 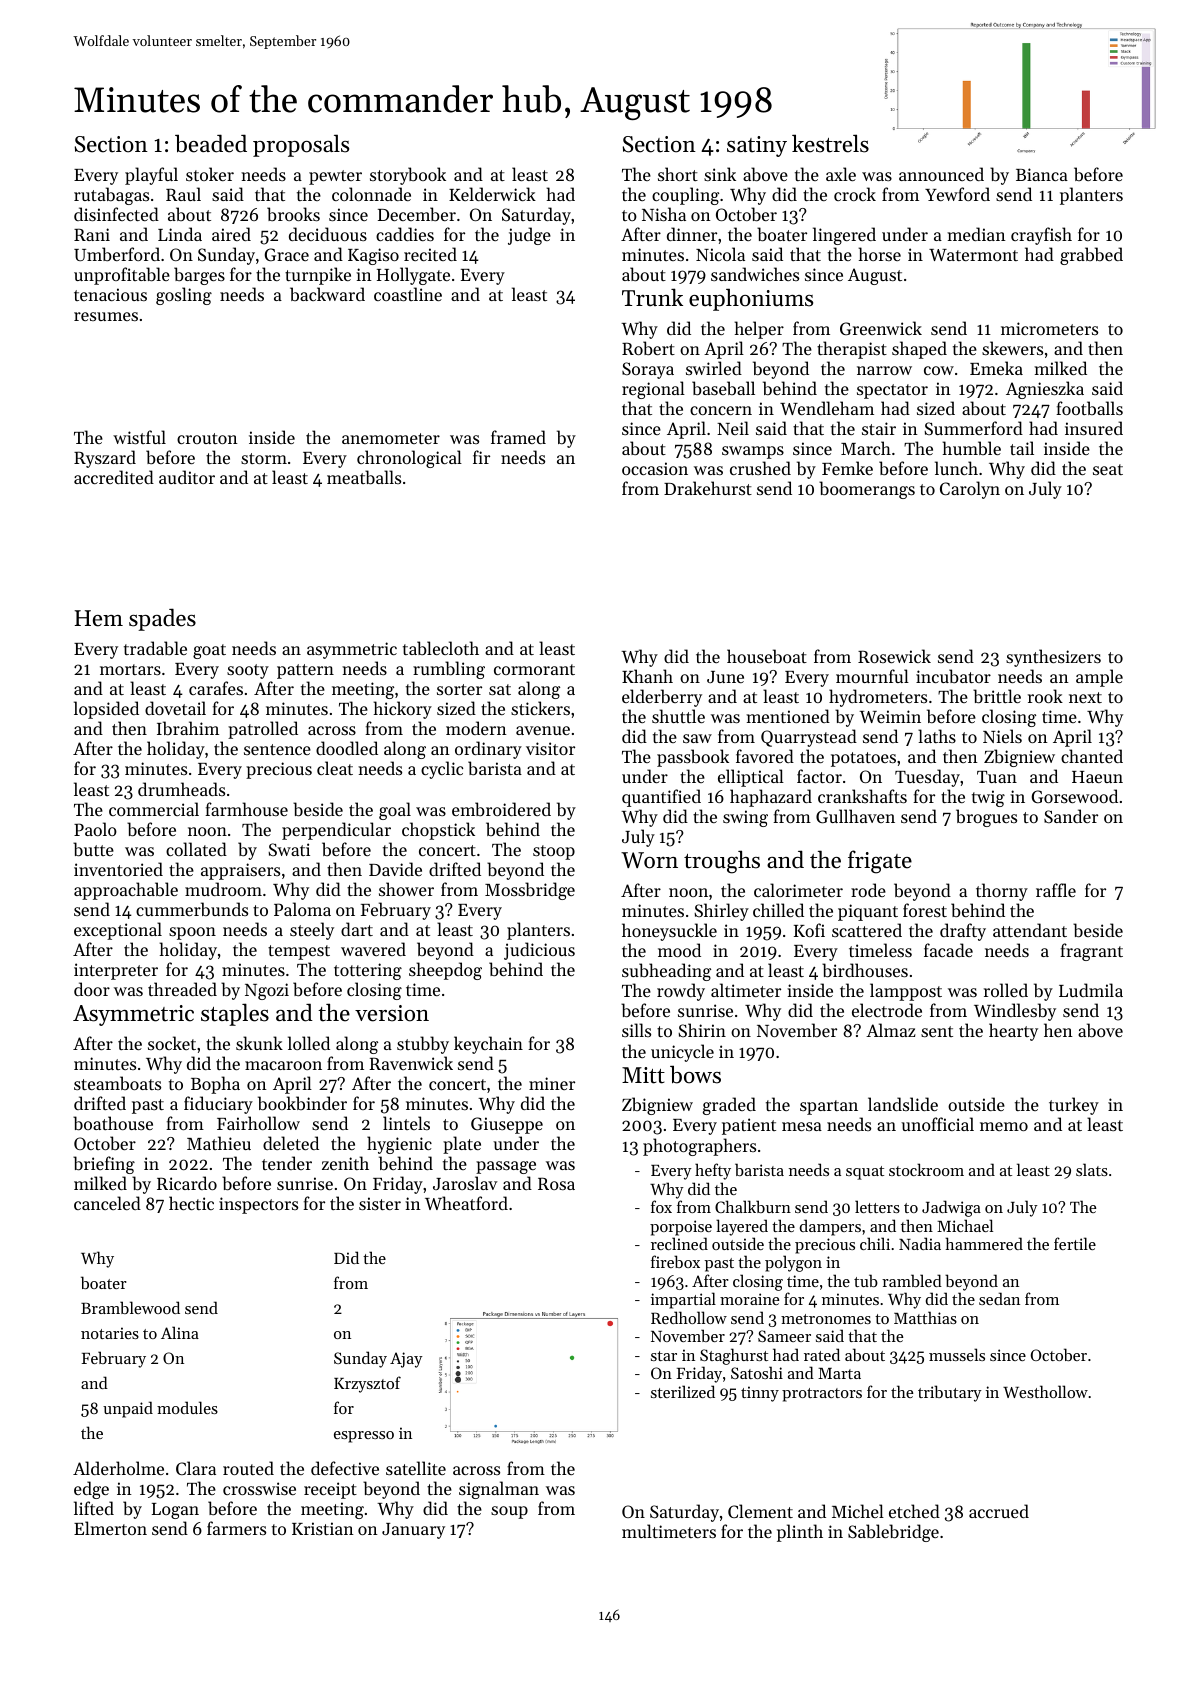 I want to click on auditor, so click(x=187, y=477).
